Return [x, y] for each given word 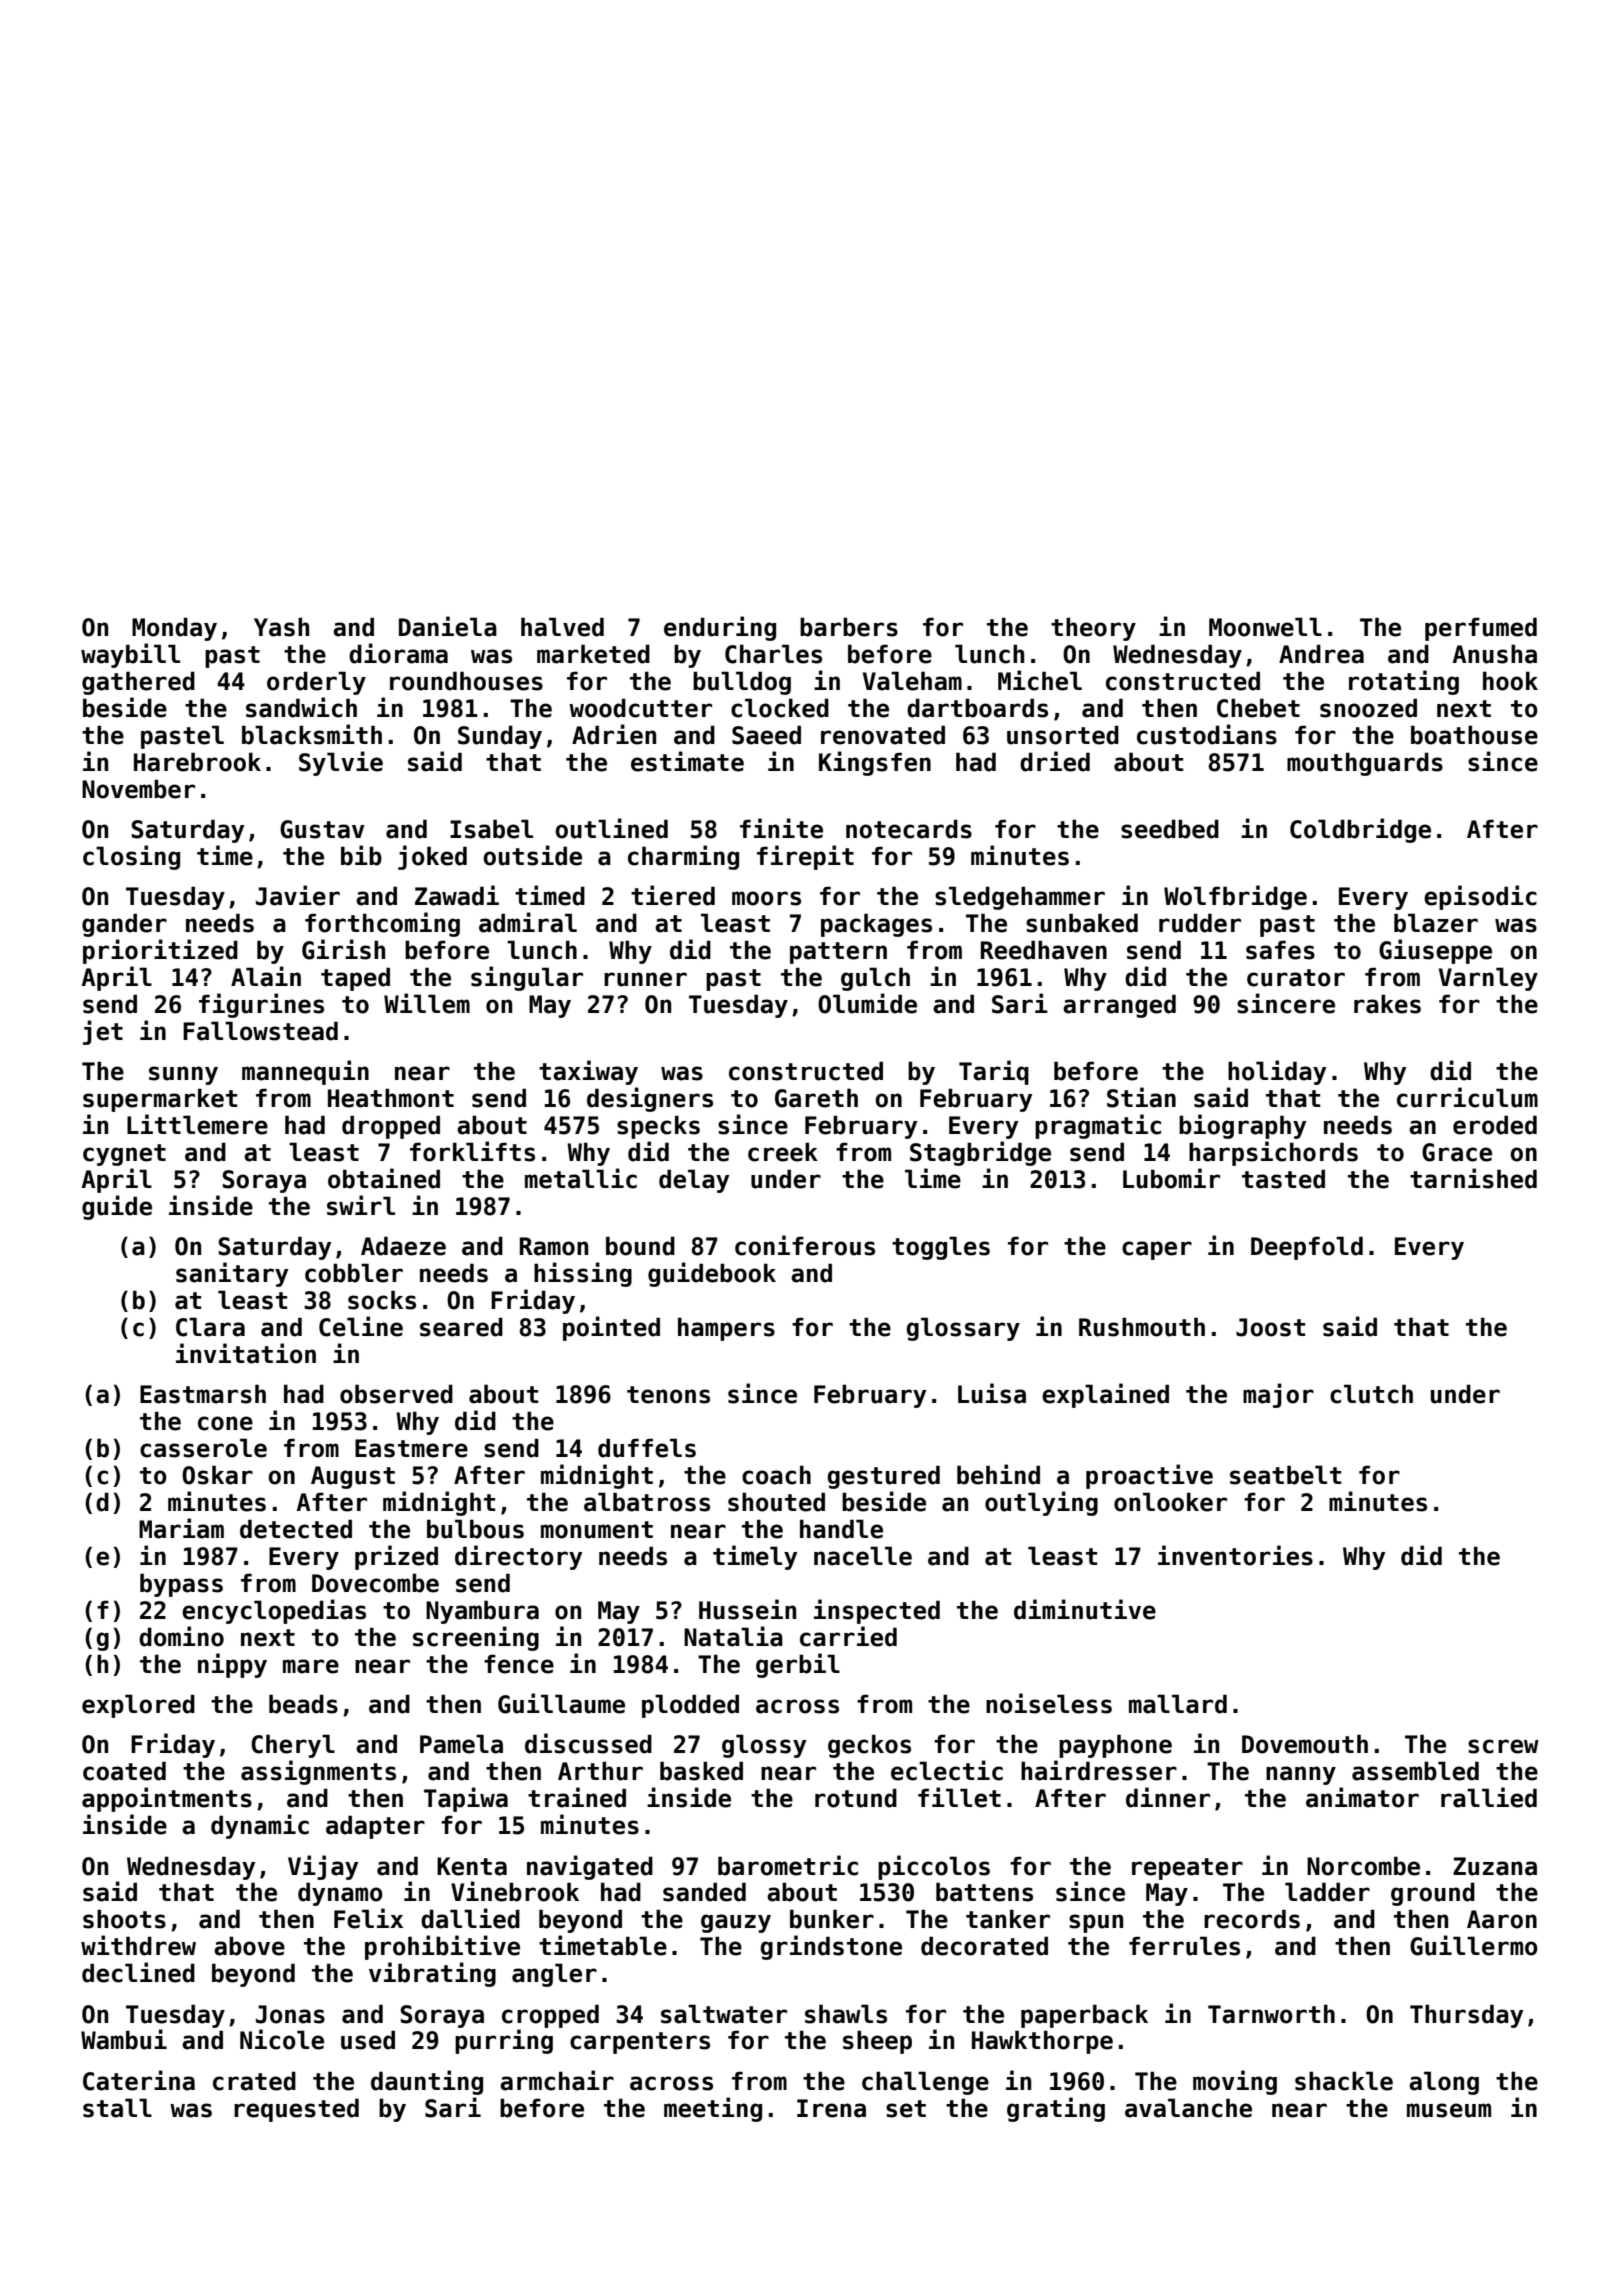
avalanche [1188, 2108]
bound [640, 1246]
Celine [361, 1326]
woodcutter [640, 708]
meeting [713, 2109]
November [138, 789]
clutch [1371, 1394]
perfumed [1481, 629]
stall [117, 2108]
